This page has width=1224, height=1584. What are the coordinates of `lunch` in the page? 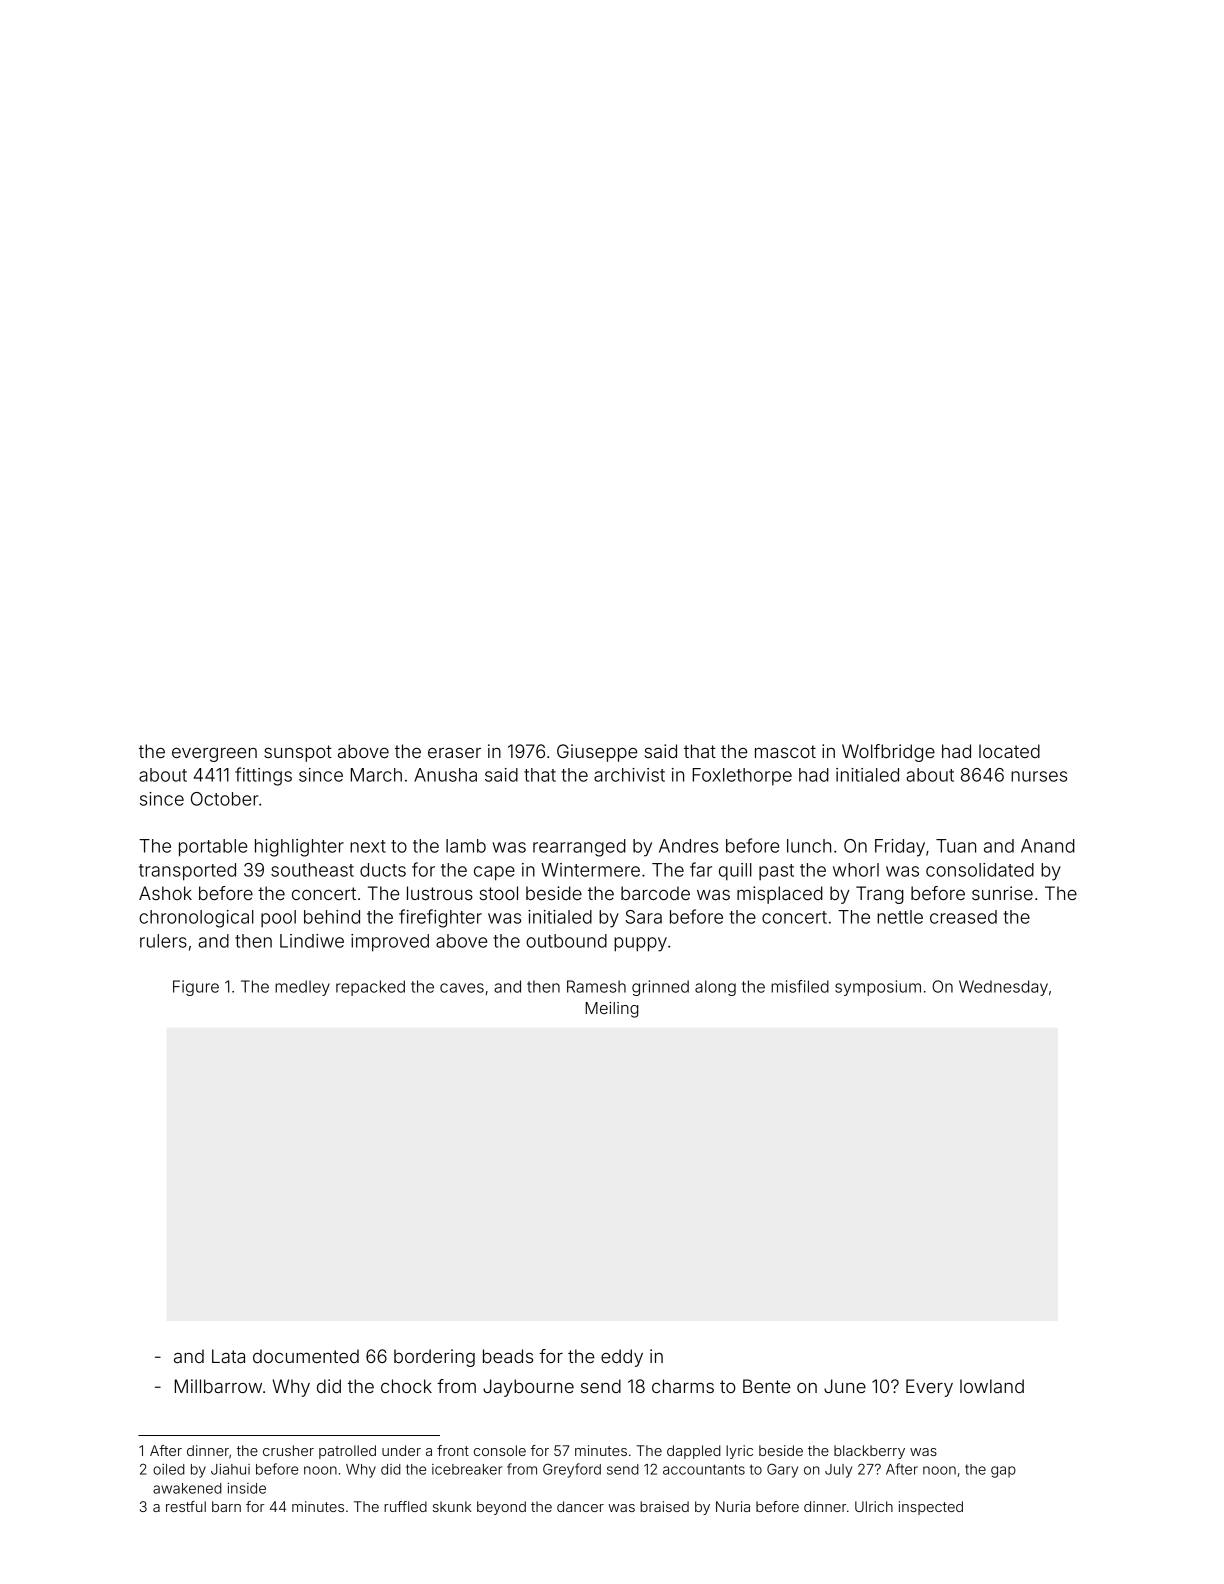 It's located at (809, 846).
